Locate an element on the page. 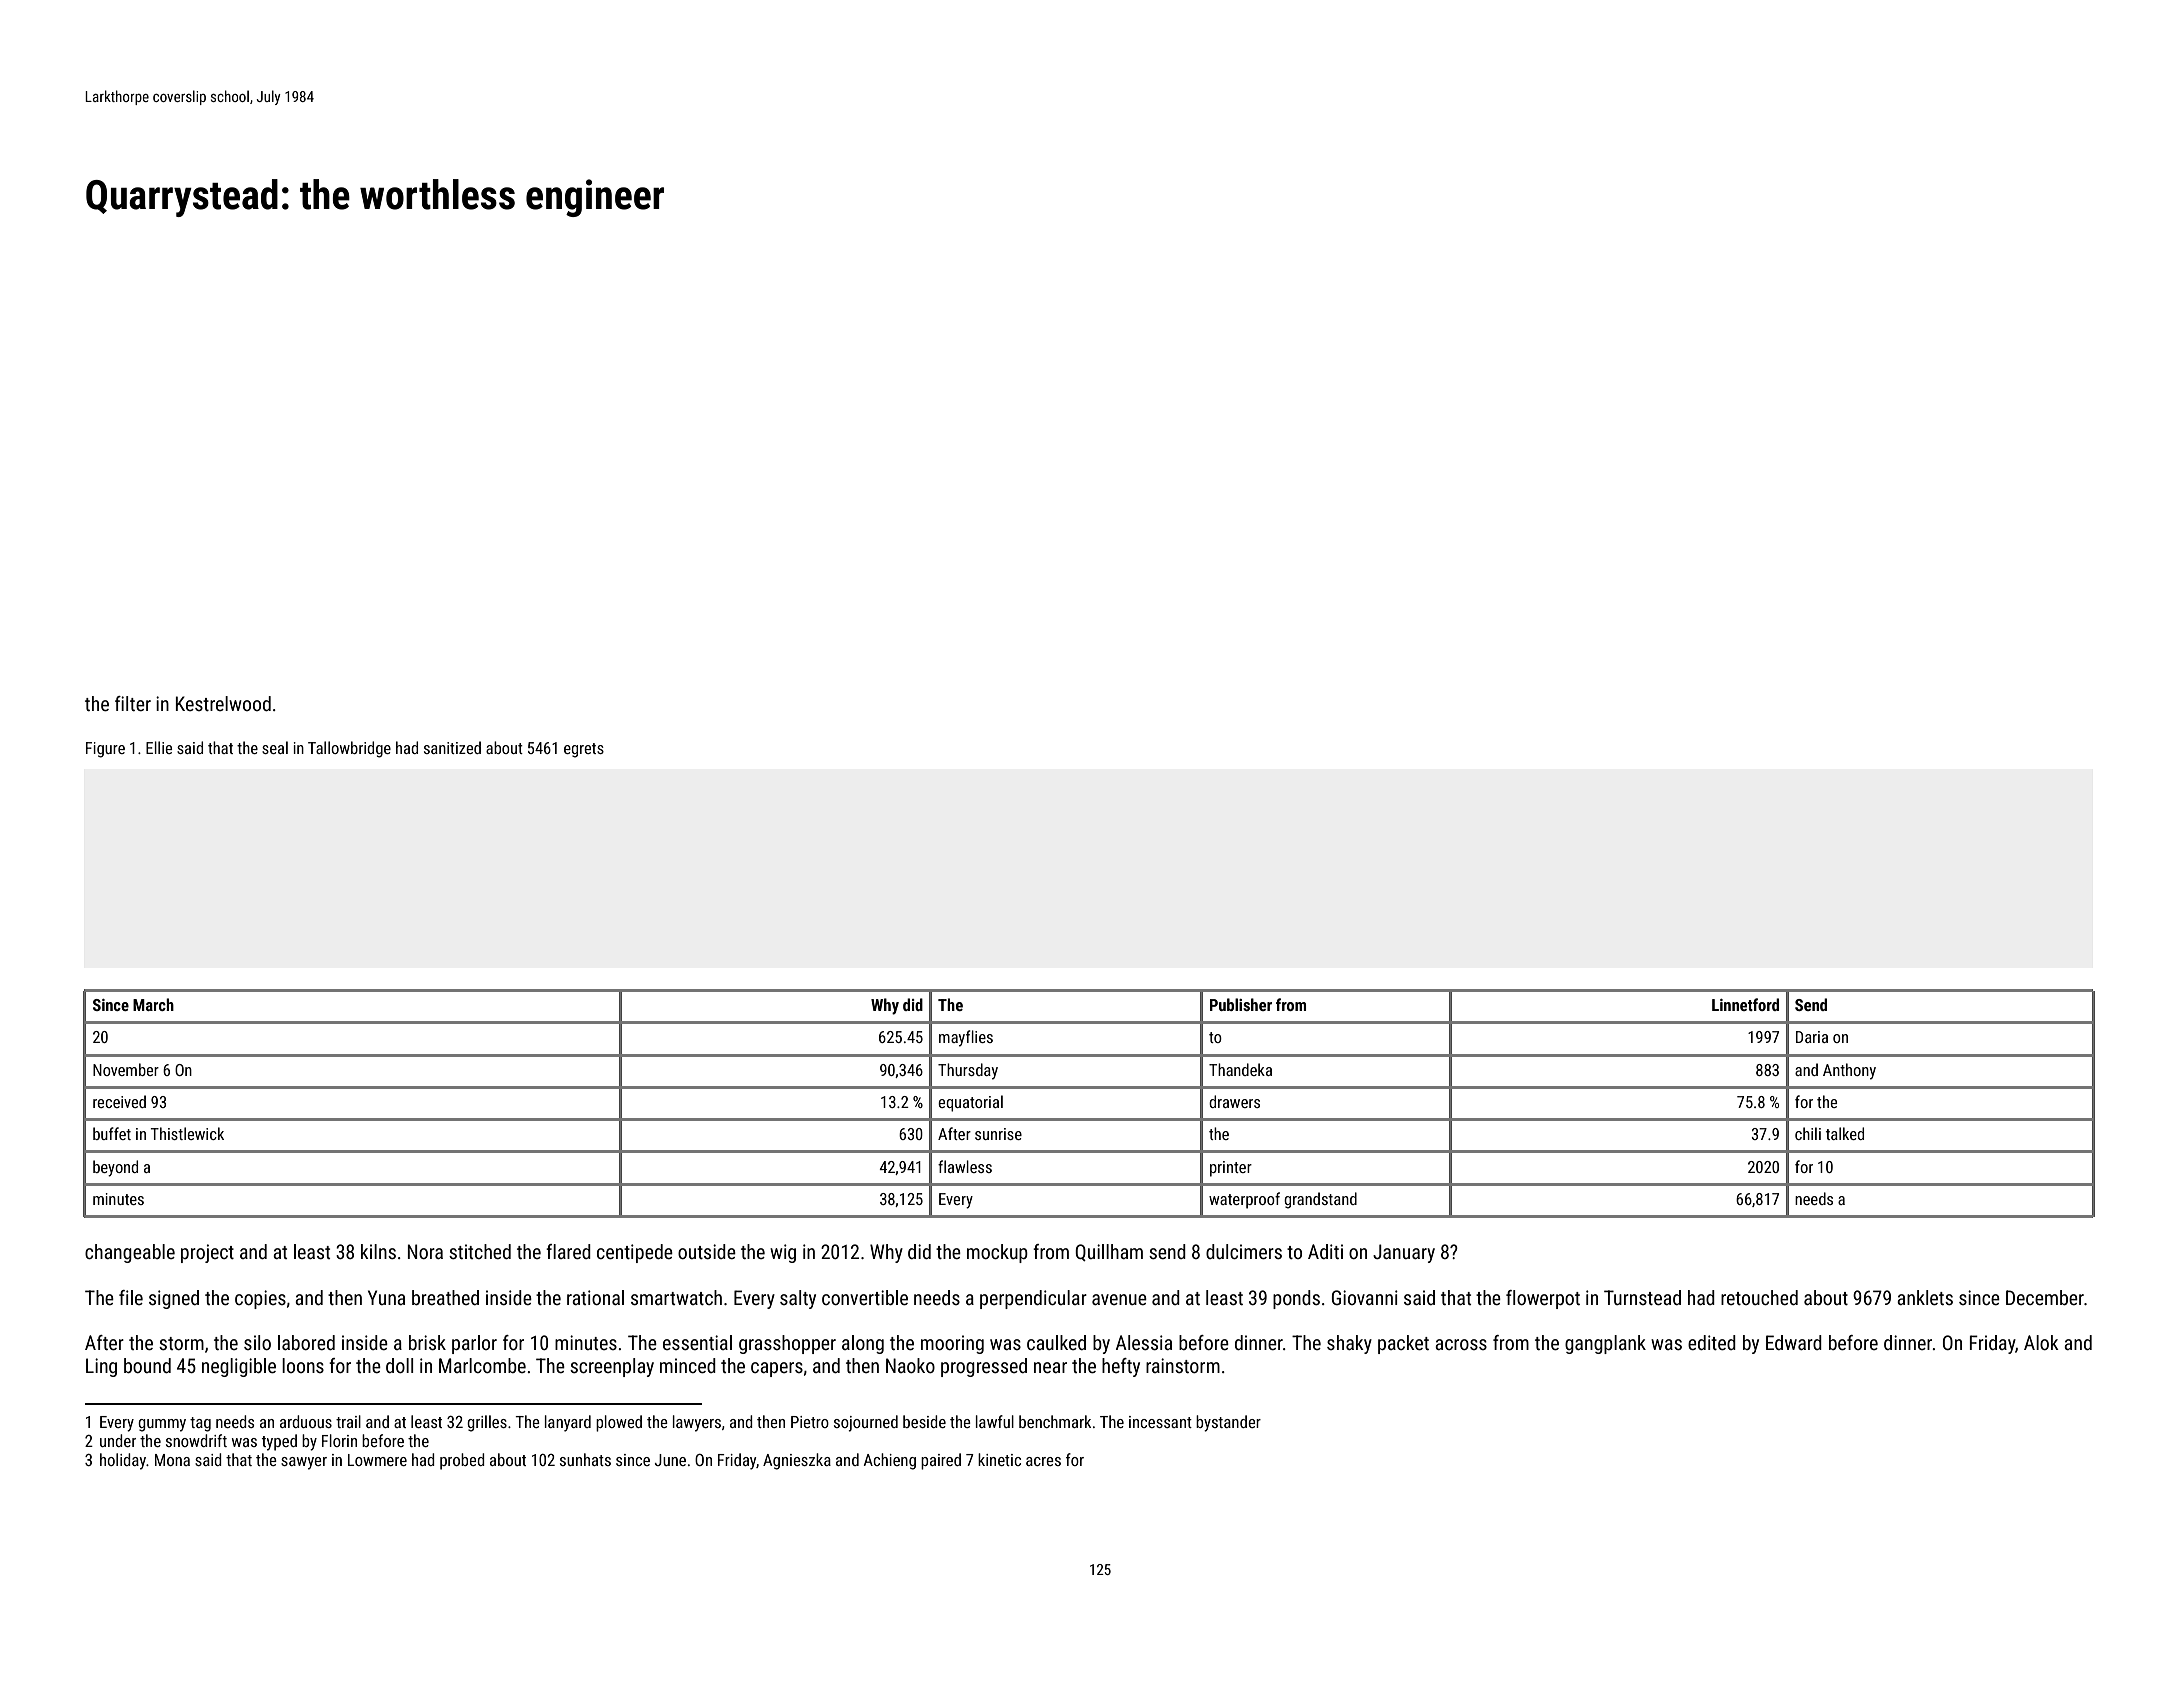 The height and width of the page is (1683, 2178). Daria is located at coordinates (1812, 1037).
